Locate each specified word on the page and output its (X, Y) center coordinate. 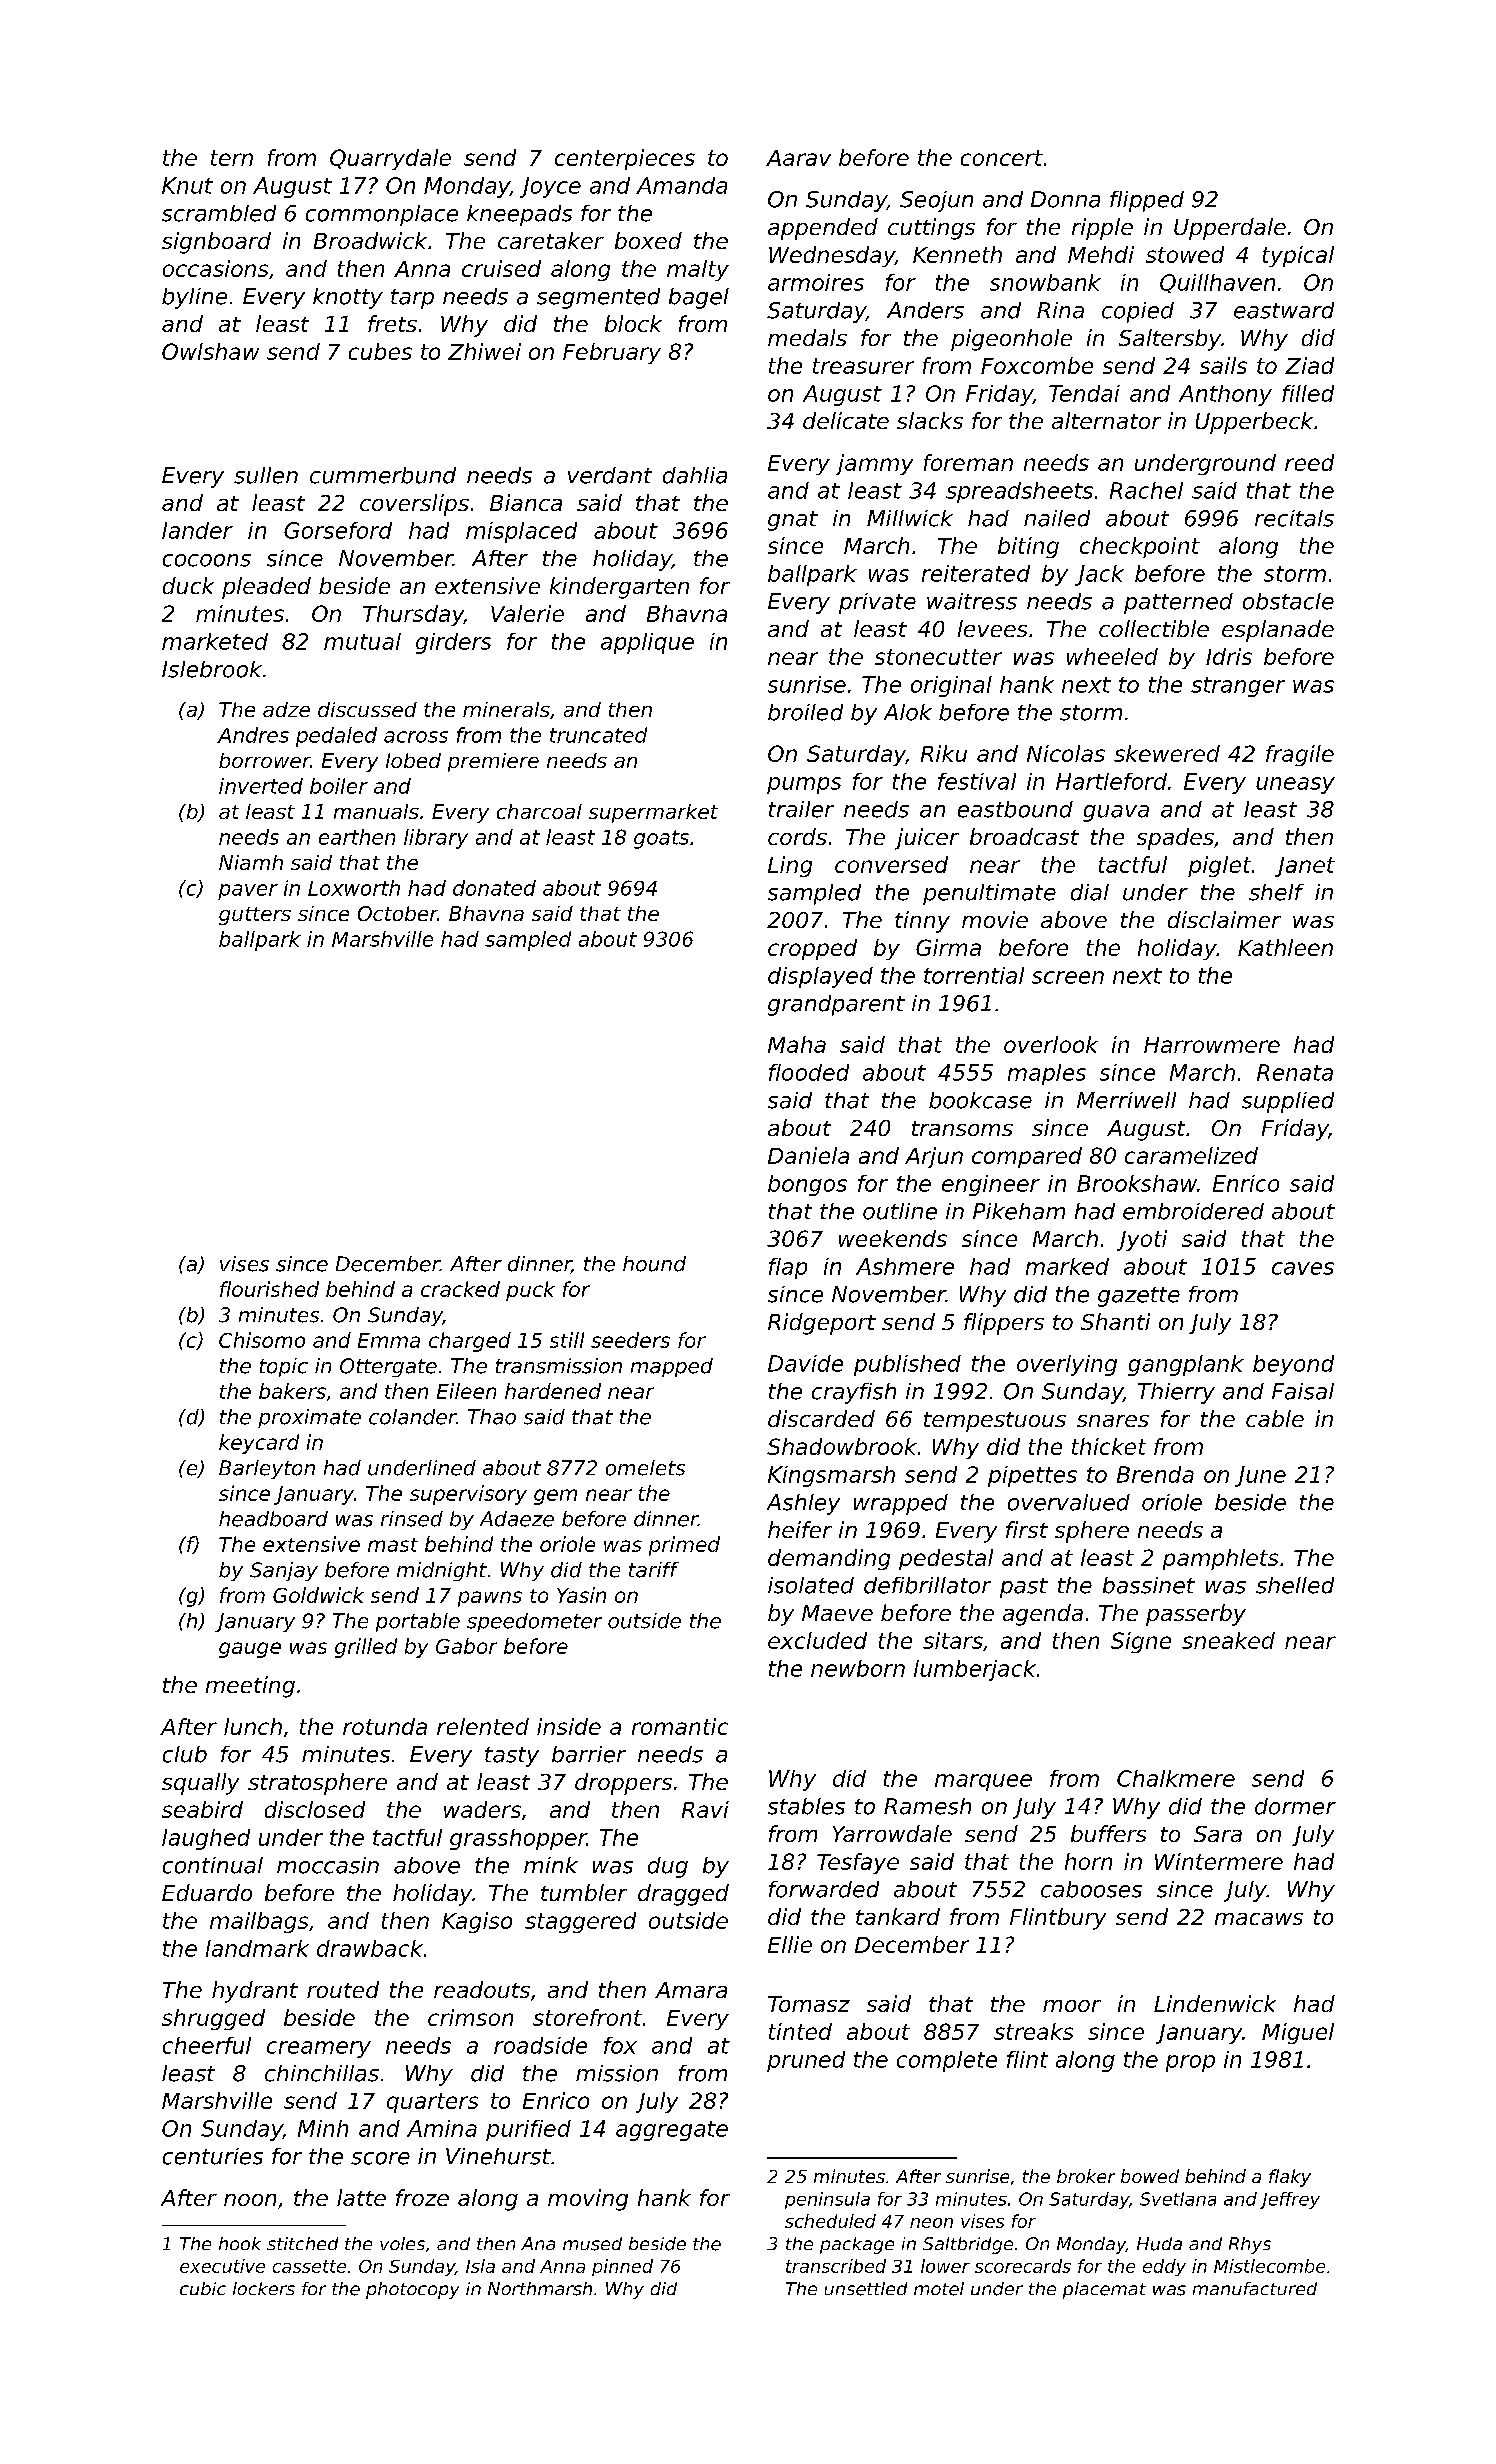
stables (806, 1806)
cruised (501, 268)
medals (807, 337)
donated (494, 888)
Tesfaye (858, 1863)
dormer (1295, 1806)
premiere (493, 762)
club (185, 1754)
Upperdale (1230, 229)
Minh (323, 2128)
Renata (1295, 1072)
